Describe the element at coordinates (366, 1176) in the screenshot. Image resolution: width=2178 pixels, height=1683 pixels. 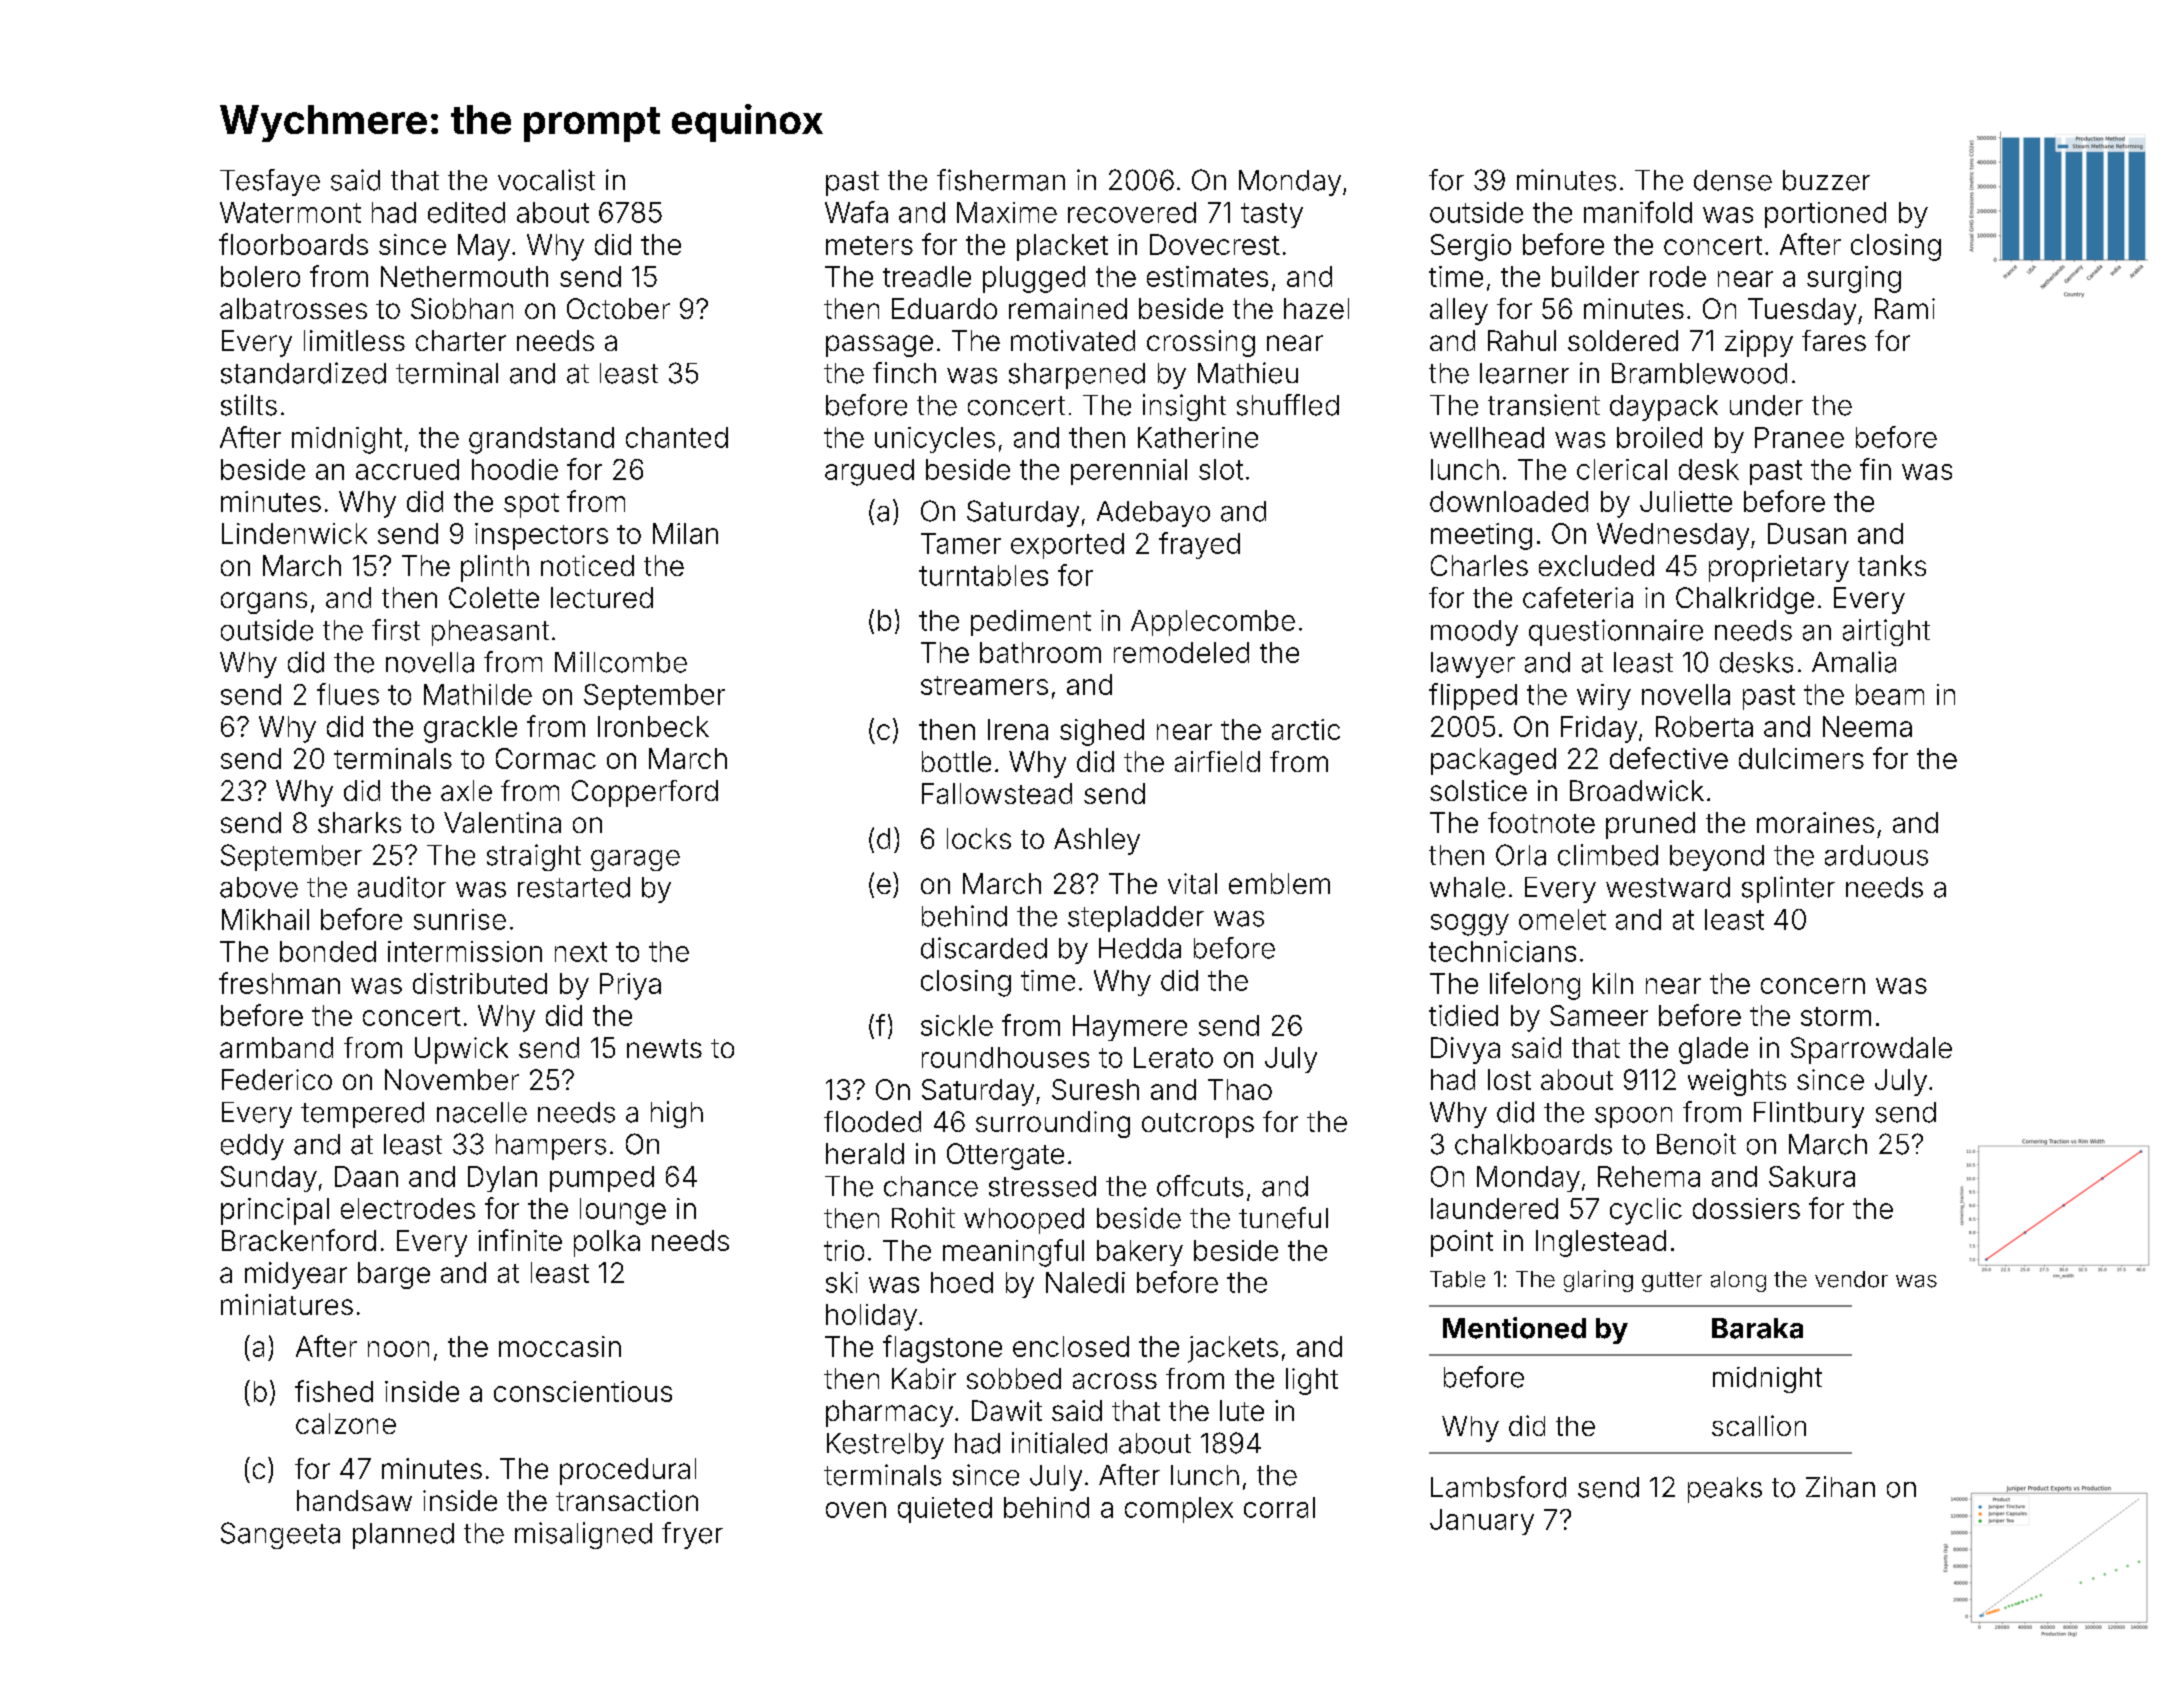
I see `Daan` at that location.
